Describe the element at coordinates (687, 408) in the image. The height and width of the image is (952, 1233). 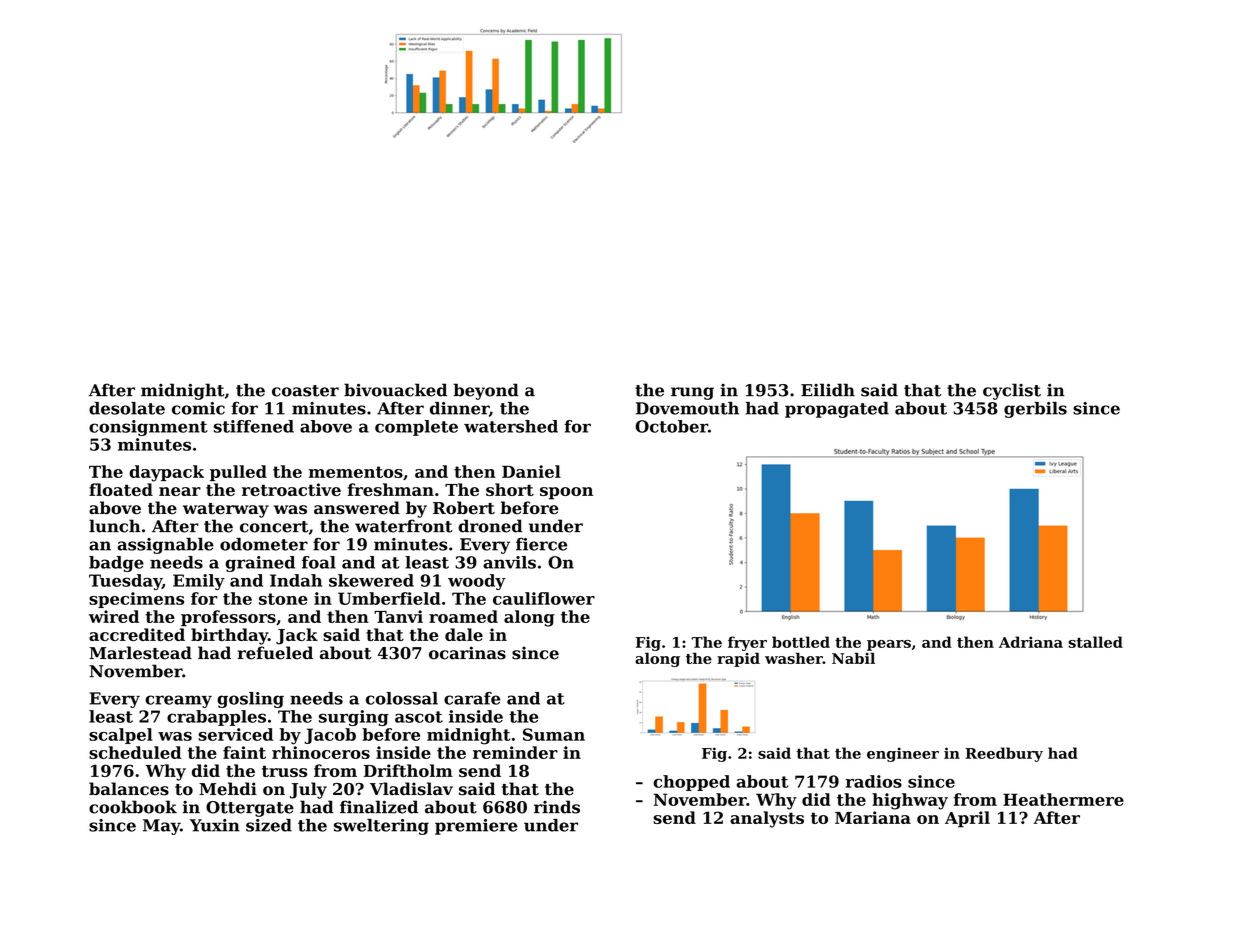
I see `Dovemouth` at that location.
